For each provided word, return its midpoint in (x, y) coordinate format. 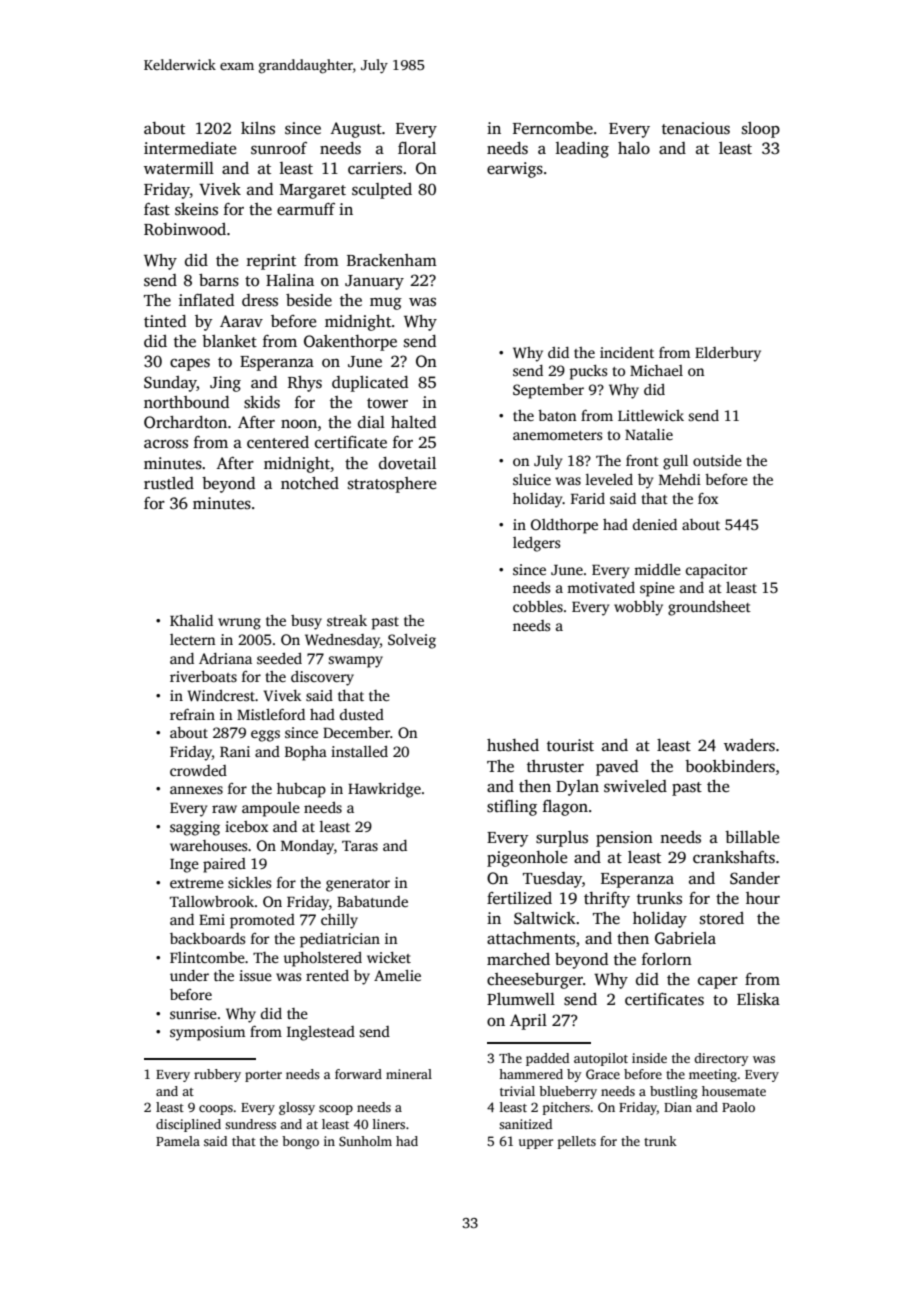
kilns (258, 128)
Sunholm (365, 1141)
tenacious (696, 128)
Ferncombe (553, 128)
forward (358, 1074)
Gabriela (685, 938)
